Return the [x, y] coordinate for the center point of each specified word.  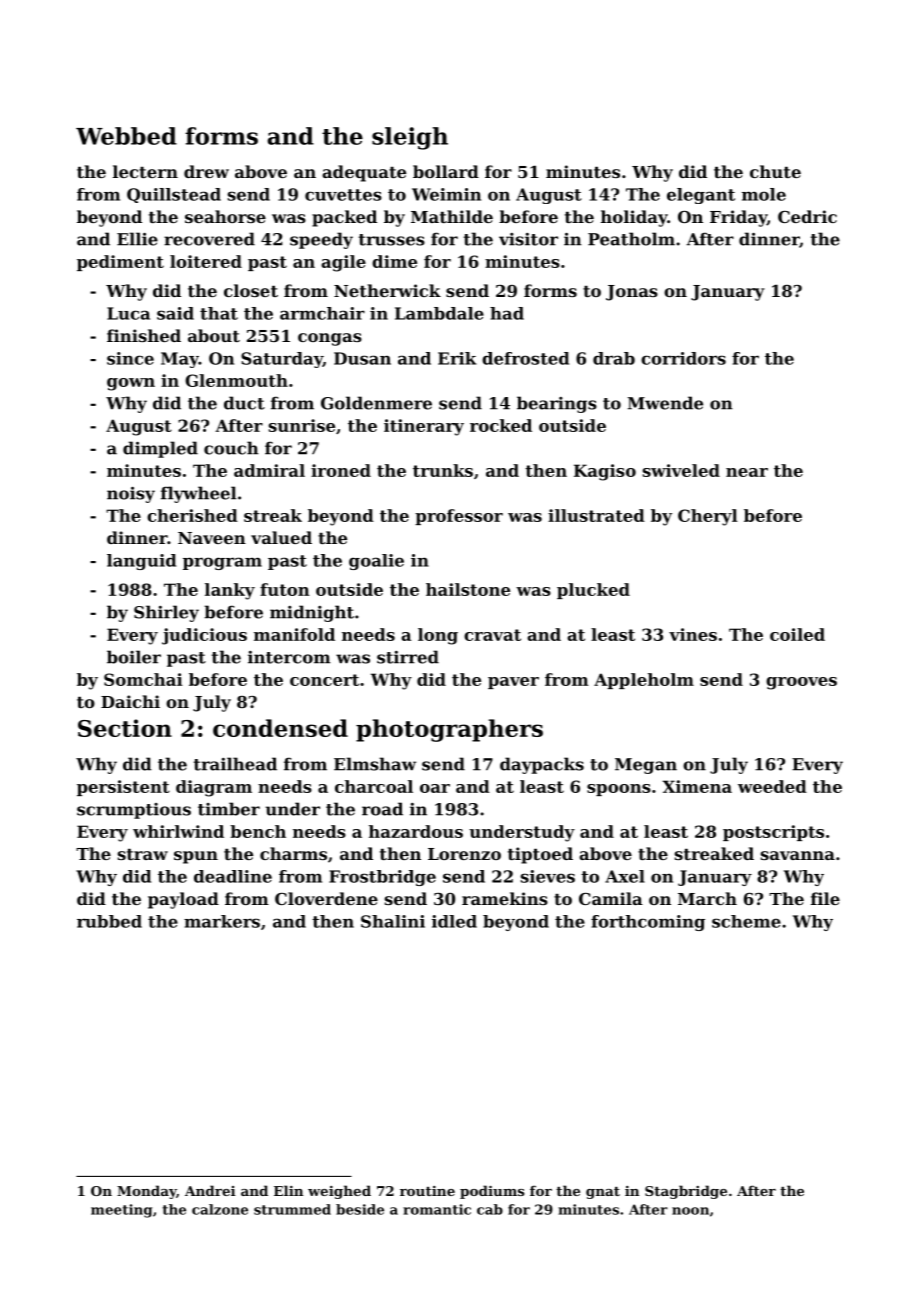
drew [206, 171]
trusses [392, 240]
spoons [619, 790]
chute [775, 171]
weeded [772, 786]
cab [490, 1209]
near [747, 472]
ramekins [505, 898]
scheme [746, 921]
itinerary [424, 427]
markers [222, 921]
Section [125, 728]
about [214, 335]
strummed [292, 1209]
